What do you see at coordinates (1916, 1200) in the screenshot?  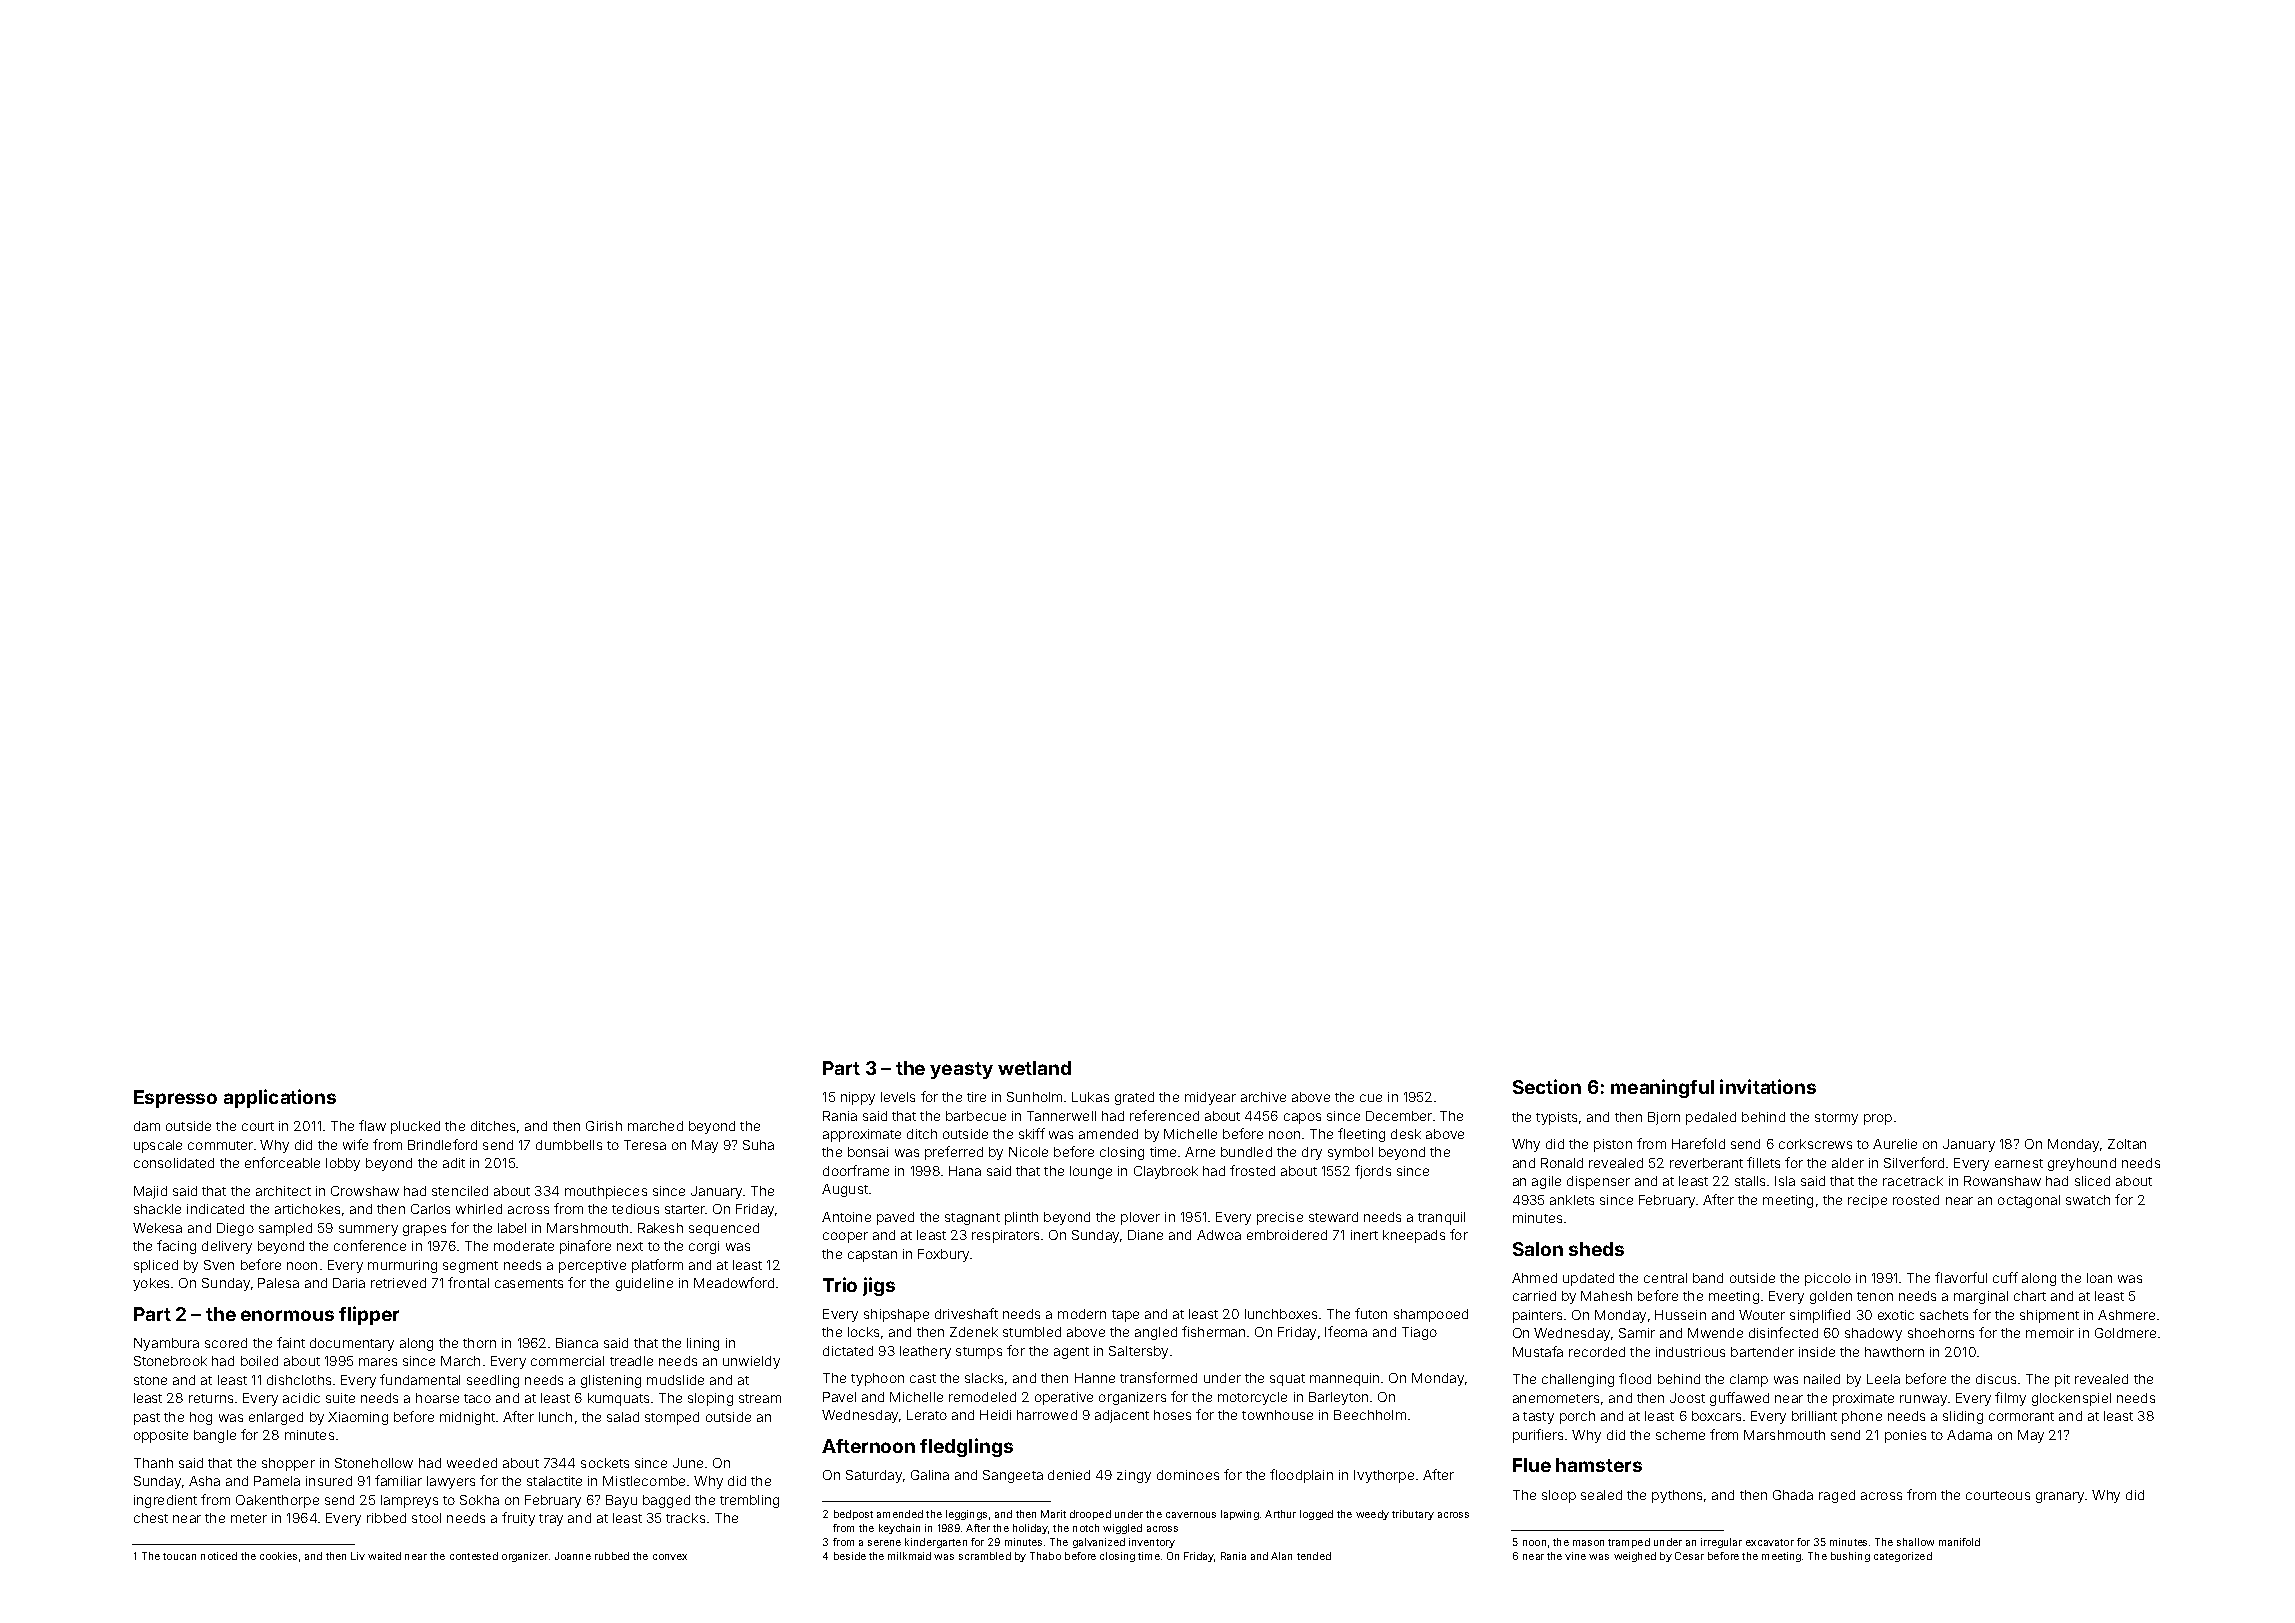 I see `roosted` at bounding box center [1916, 1200].
